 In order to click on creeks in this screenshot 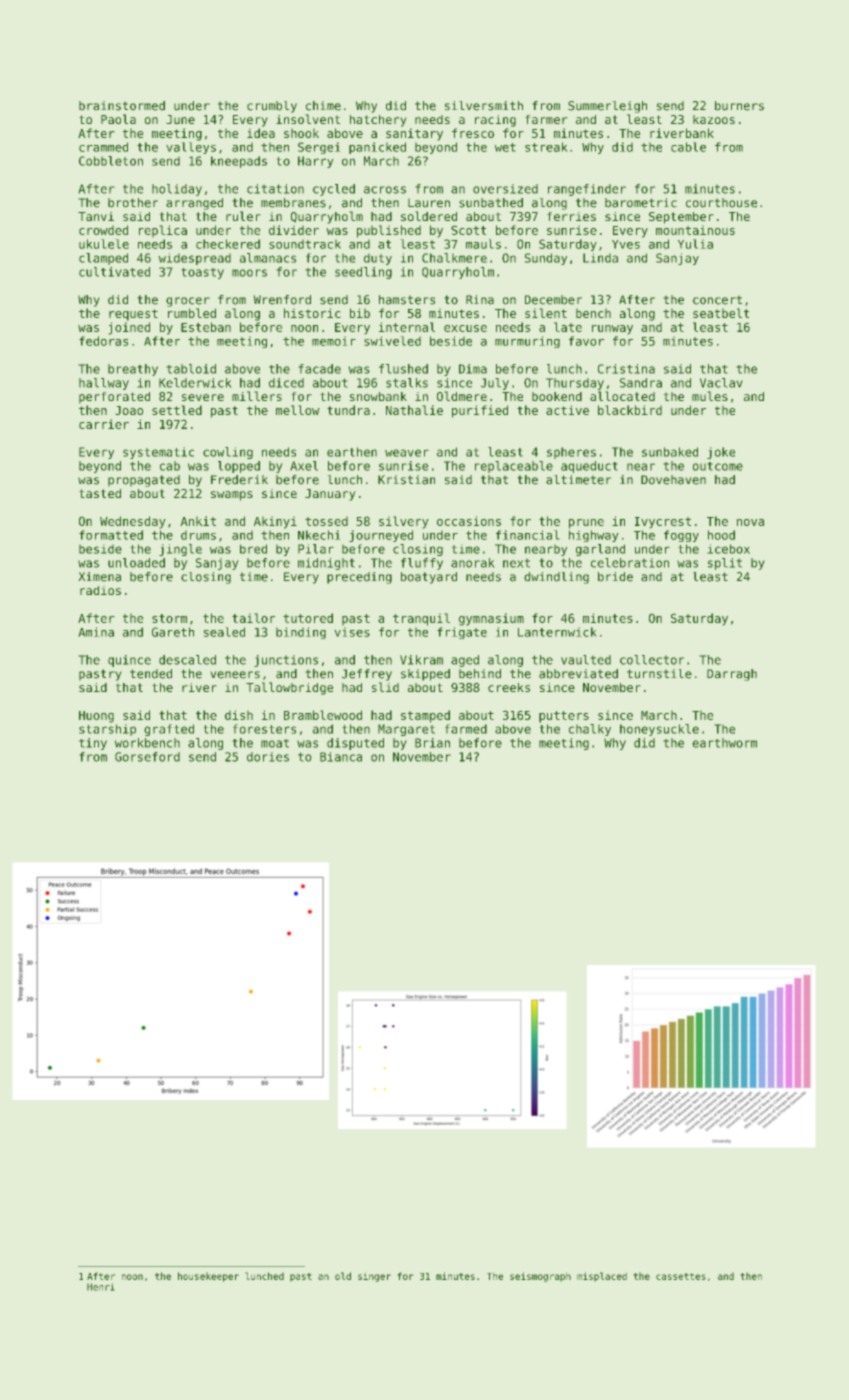, I will do `click(509, 687)`.
